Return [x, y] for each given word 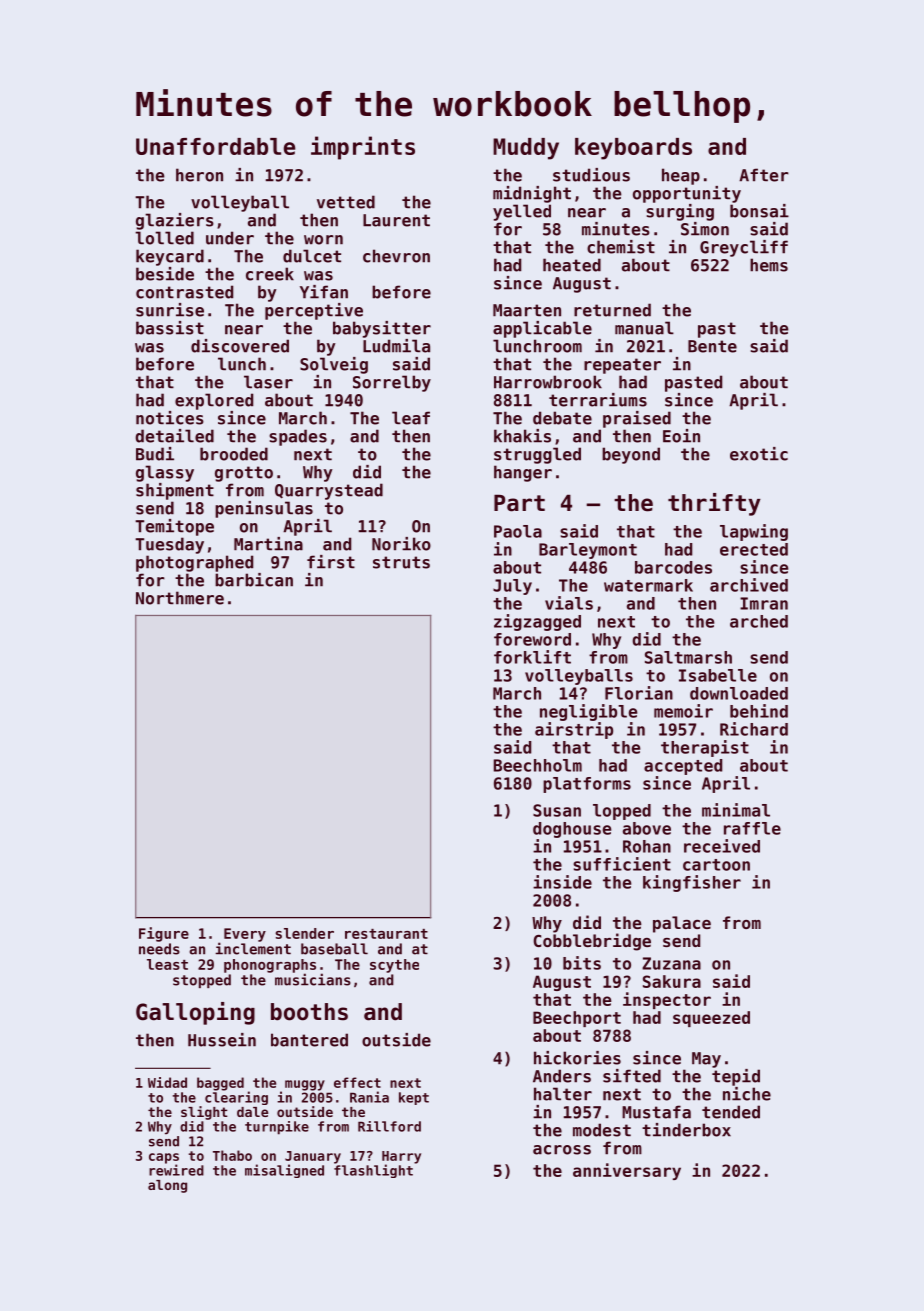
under [230, 238]
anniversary [627, 1171]
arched [759, 621]
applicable [542, 329]
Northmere [180, 598]
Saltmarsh [688, 657]
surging [680, 212]
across [562, 1150]
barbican [254, 580]
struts [401, 562]
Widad [167, 1082]
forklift [532, 657]
